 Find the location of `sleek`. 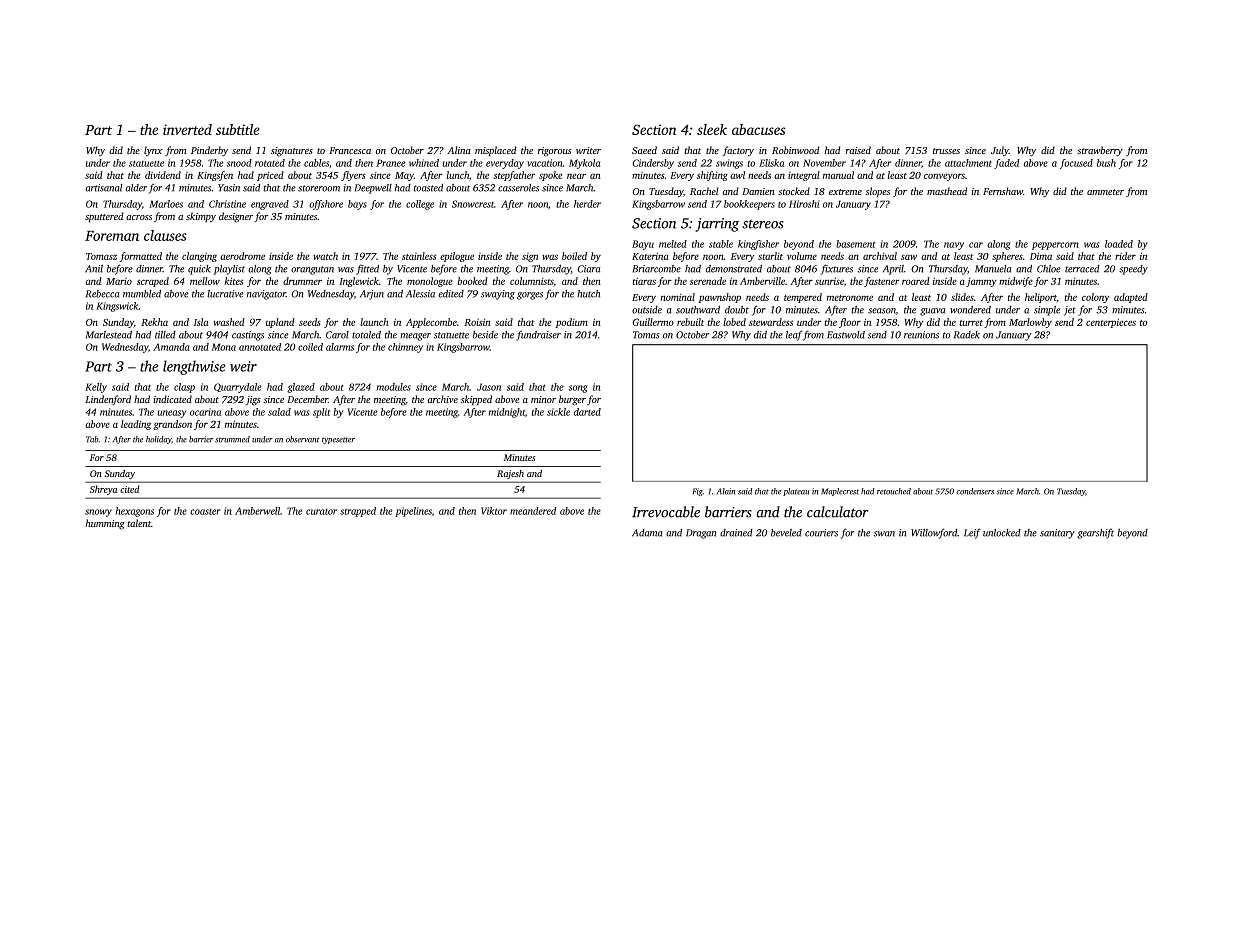

sleek is located at coordinates (712, 129).
